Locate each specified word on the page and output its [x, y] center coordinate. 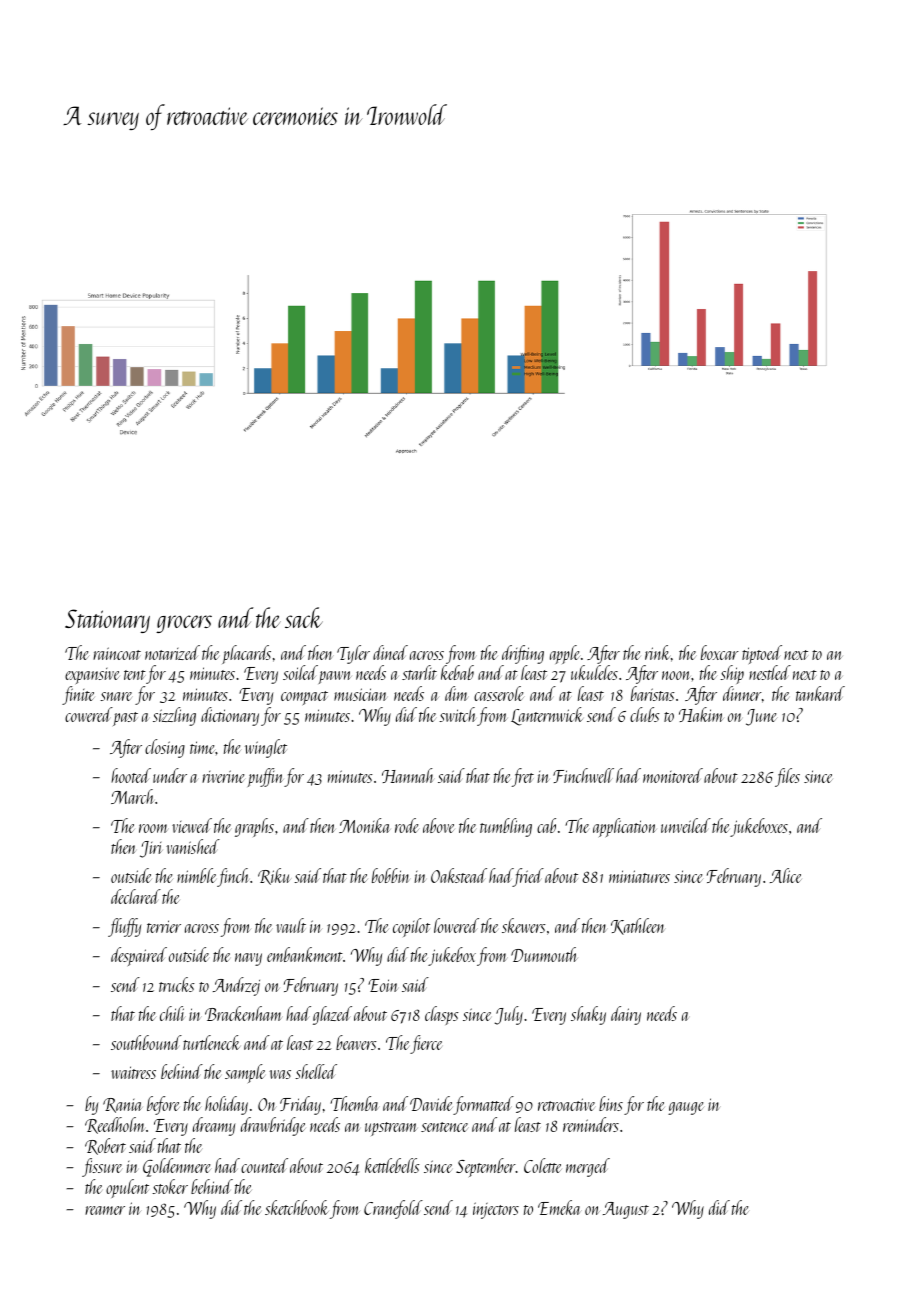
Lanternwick [547, 716]
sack [304, 617]
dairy [626, 1015]
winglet [266, 748]
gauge [686, 1108]
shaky [588, 1015]
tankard [820, 693]
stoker [170, 1186]
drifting [523, 654]
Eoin [383, 985]
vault [291, 925]
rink [658, 652]
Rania [122, 1105]
